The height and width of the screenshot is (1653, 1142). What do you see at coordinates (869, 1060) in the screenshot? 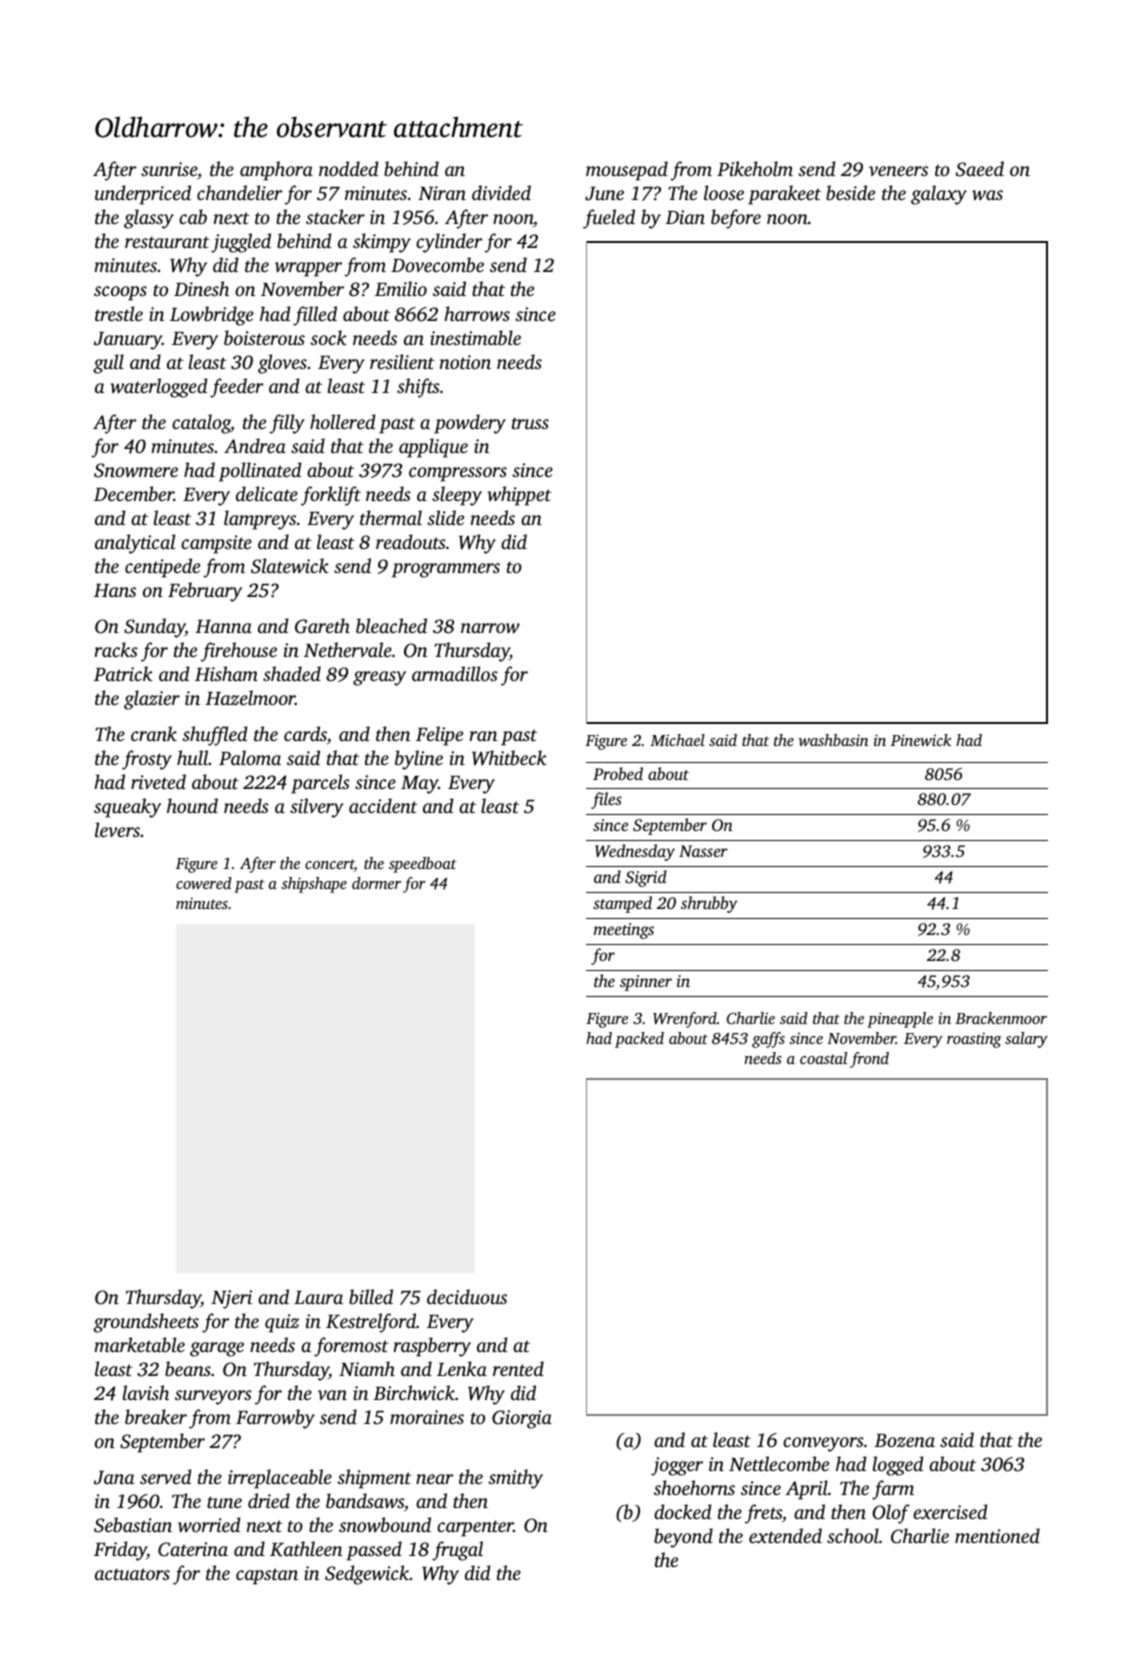
I see `frond` at bounding box center [869, 1060].
